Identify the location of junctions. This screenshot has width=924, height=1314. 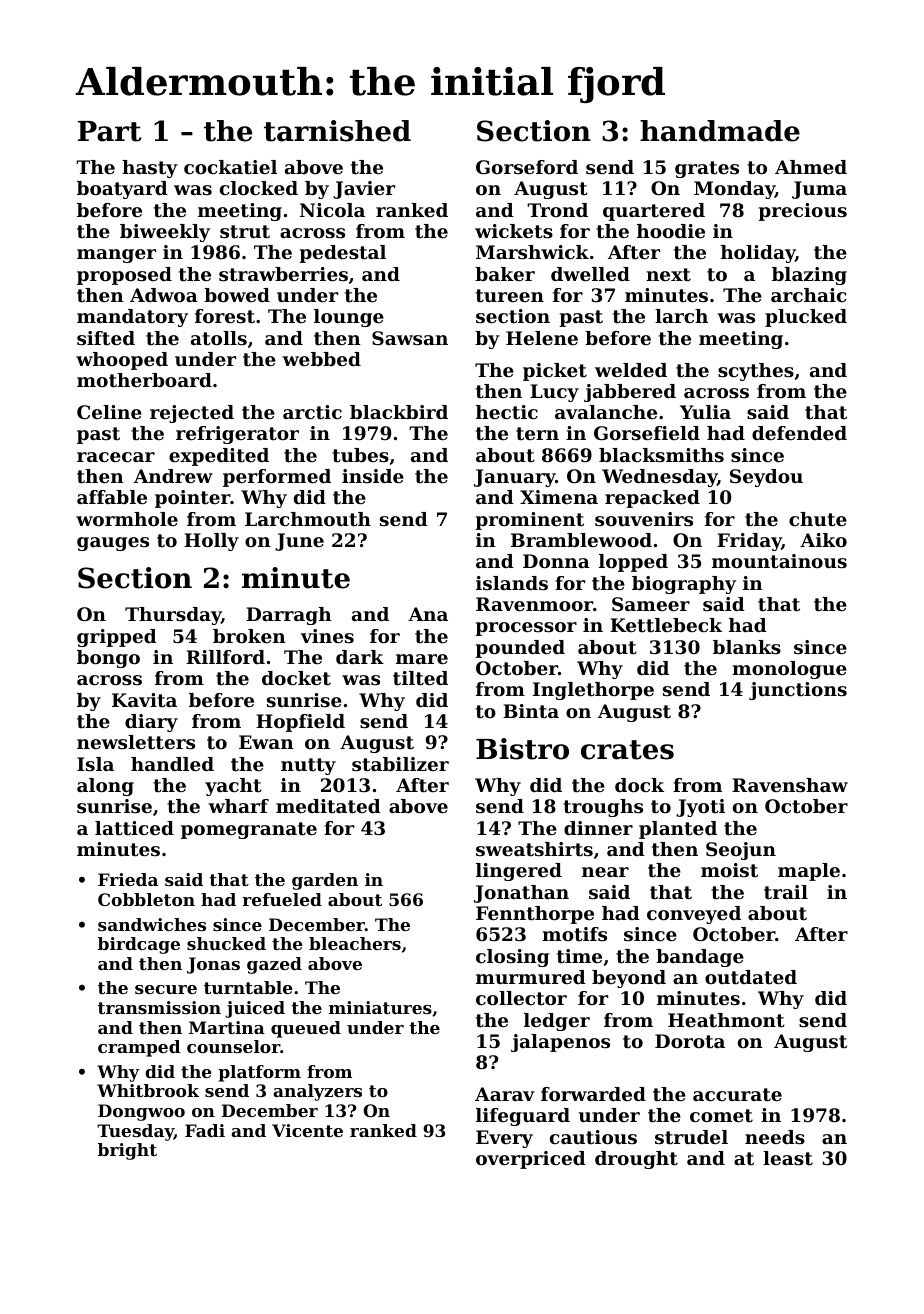
(798, 691).
